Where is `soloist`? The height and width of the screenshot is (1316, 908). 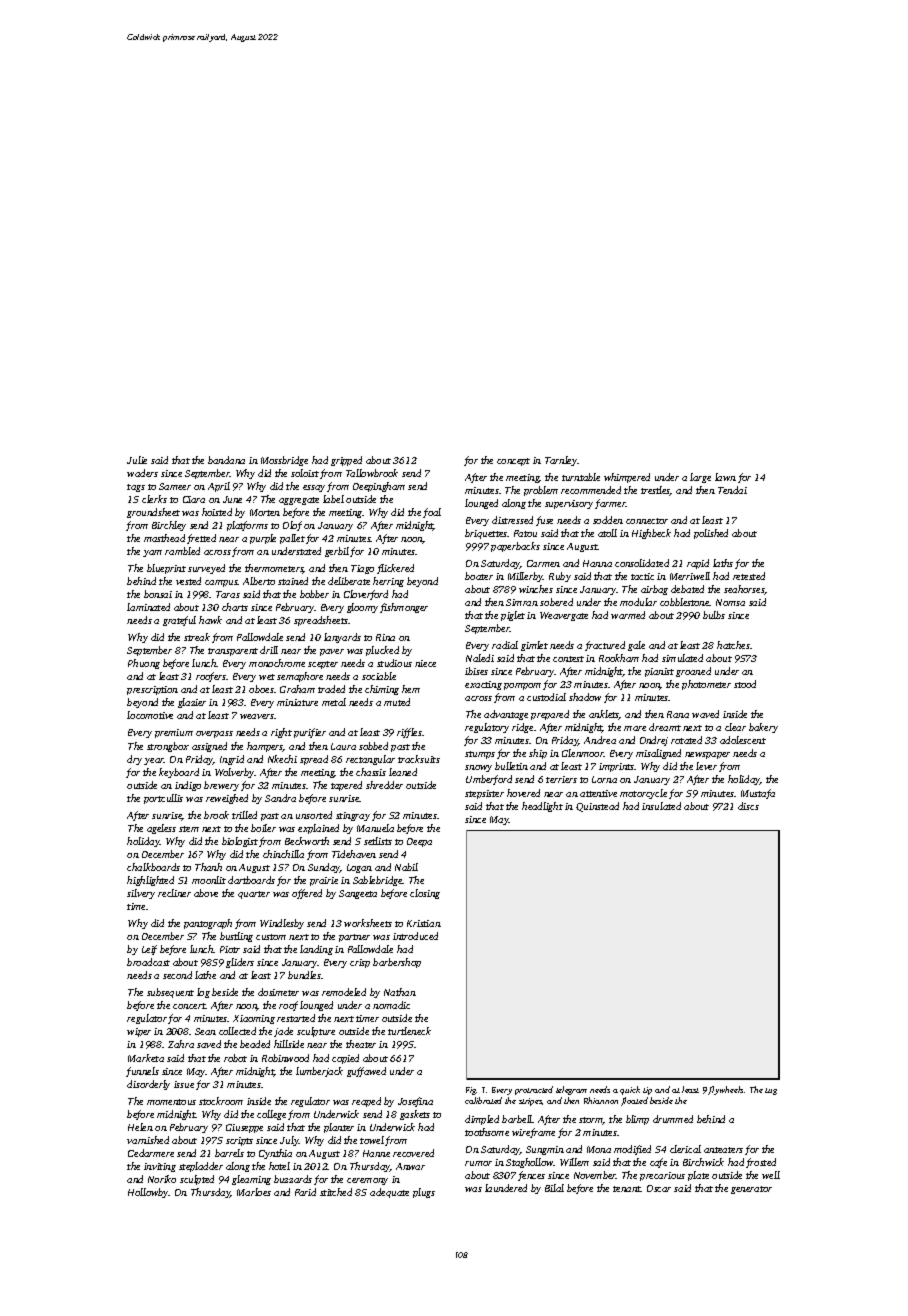
soloist is located at coordinates (305, 473).
